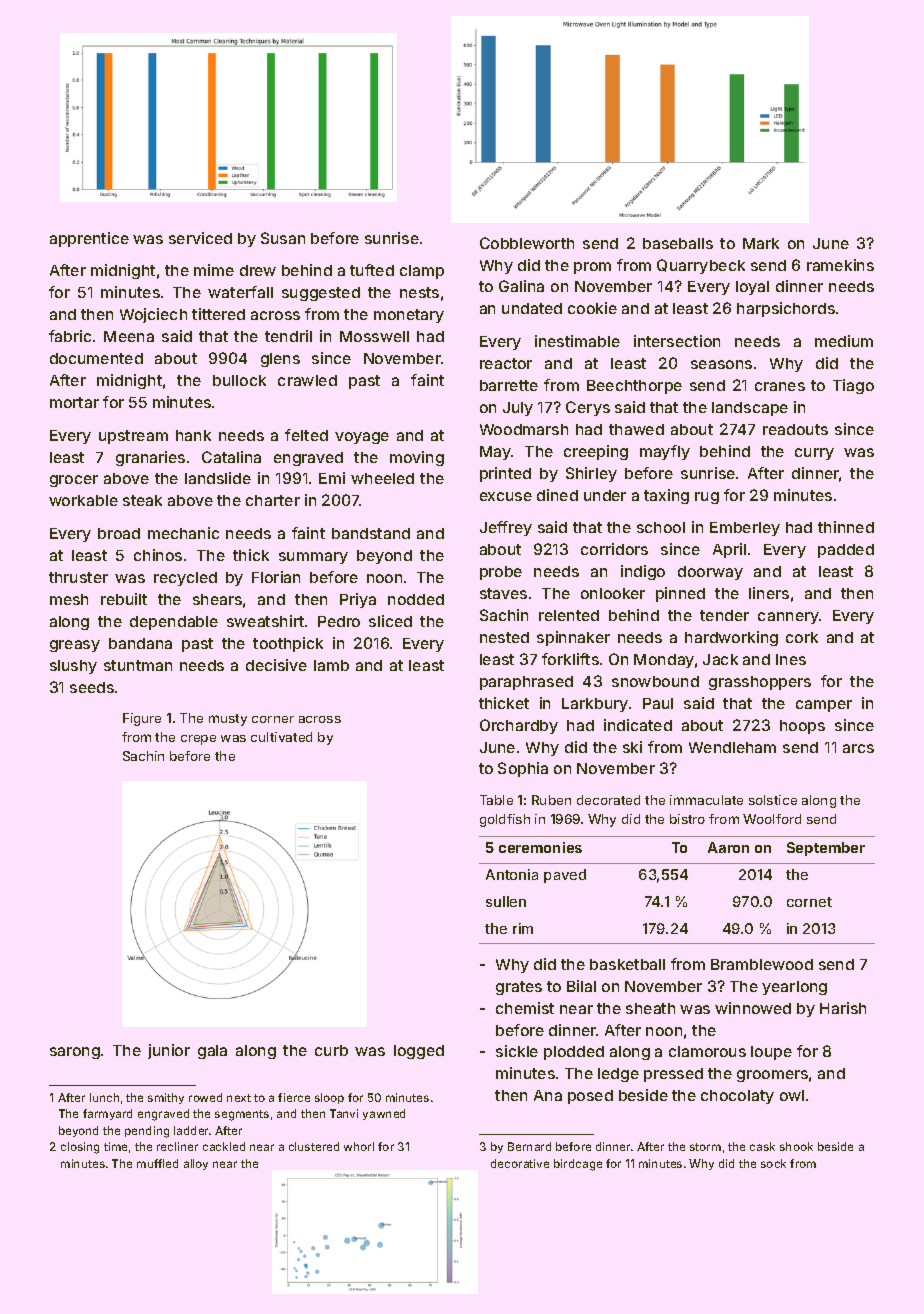  Describe the element at coordinates (70, 336) in the screenshot. I see `fabric` at that location.
